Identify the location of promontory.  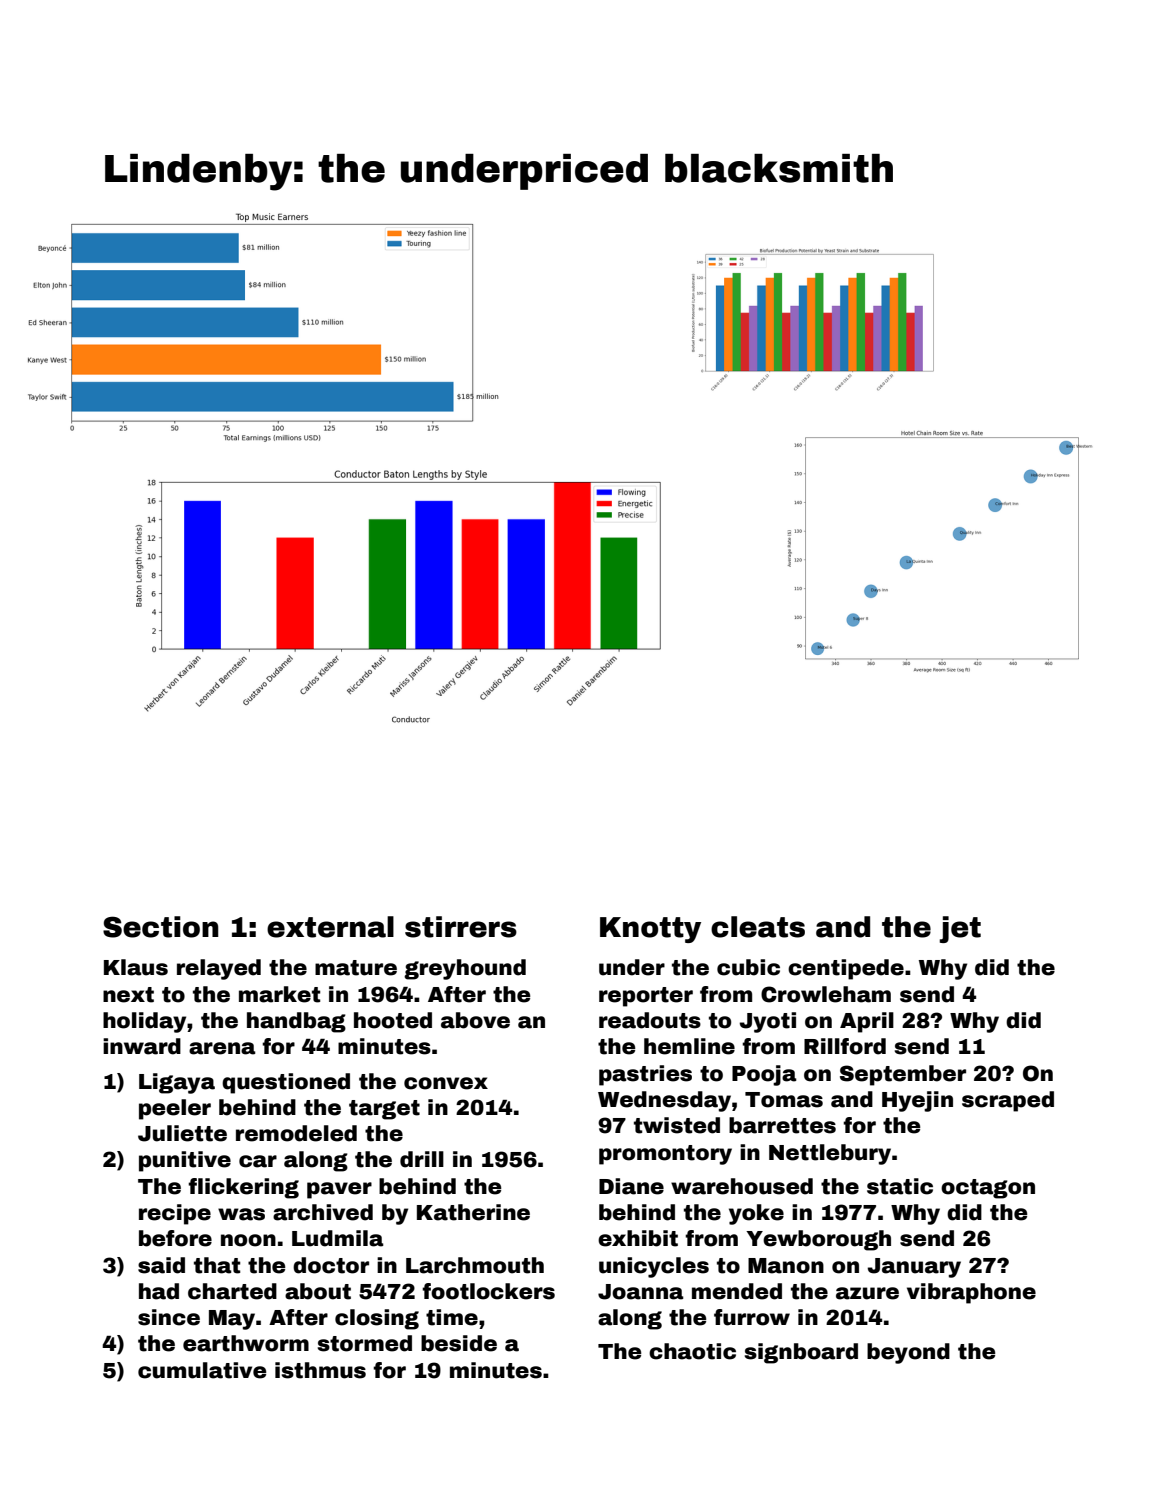
(665, 1155).
